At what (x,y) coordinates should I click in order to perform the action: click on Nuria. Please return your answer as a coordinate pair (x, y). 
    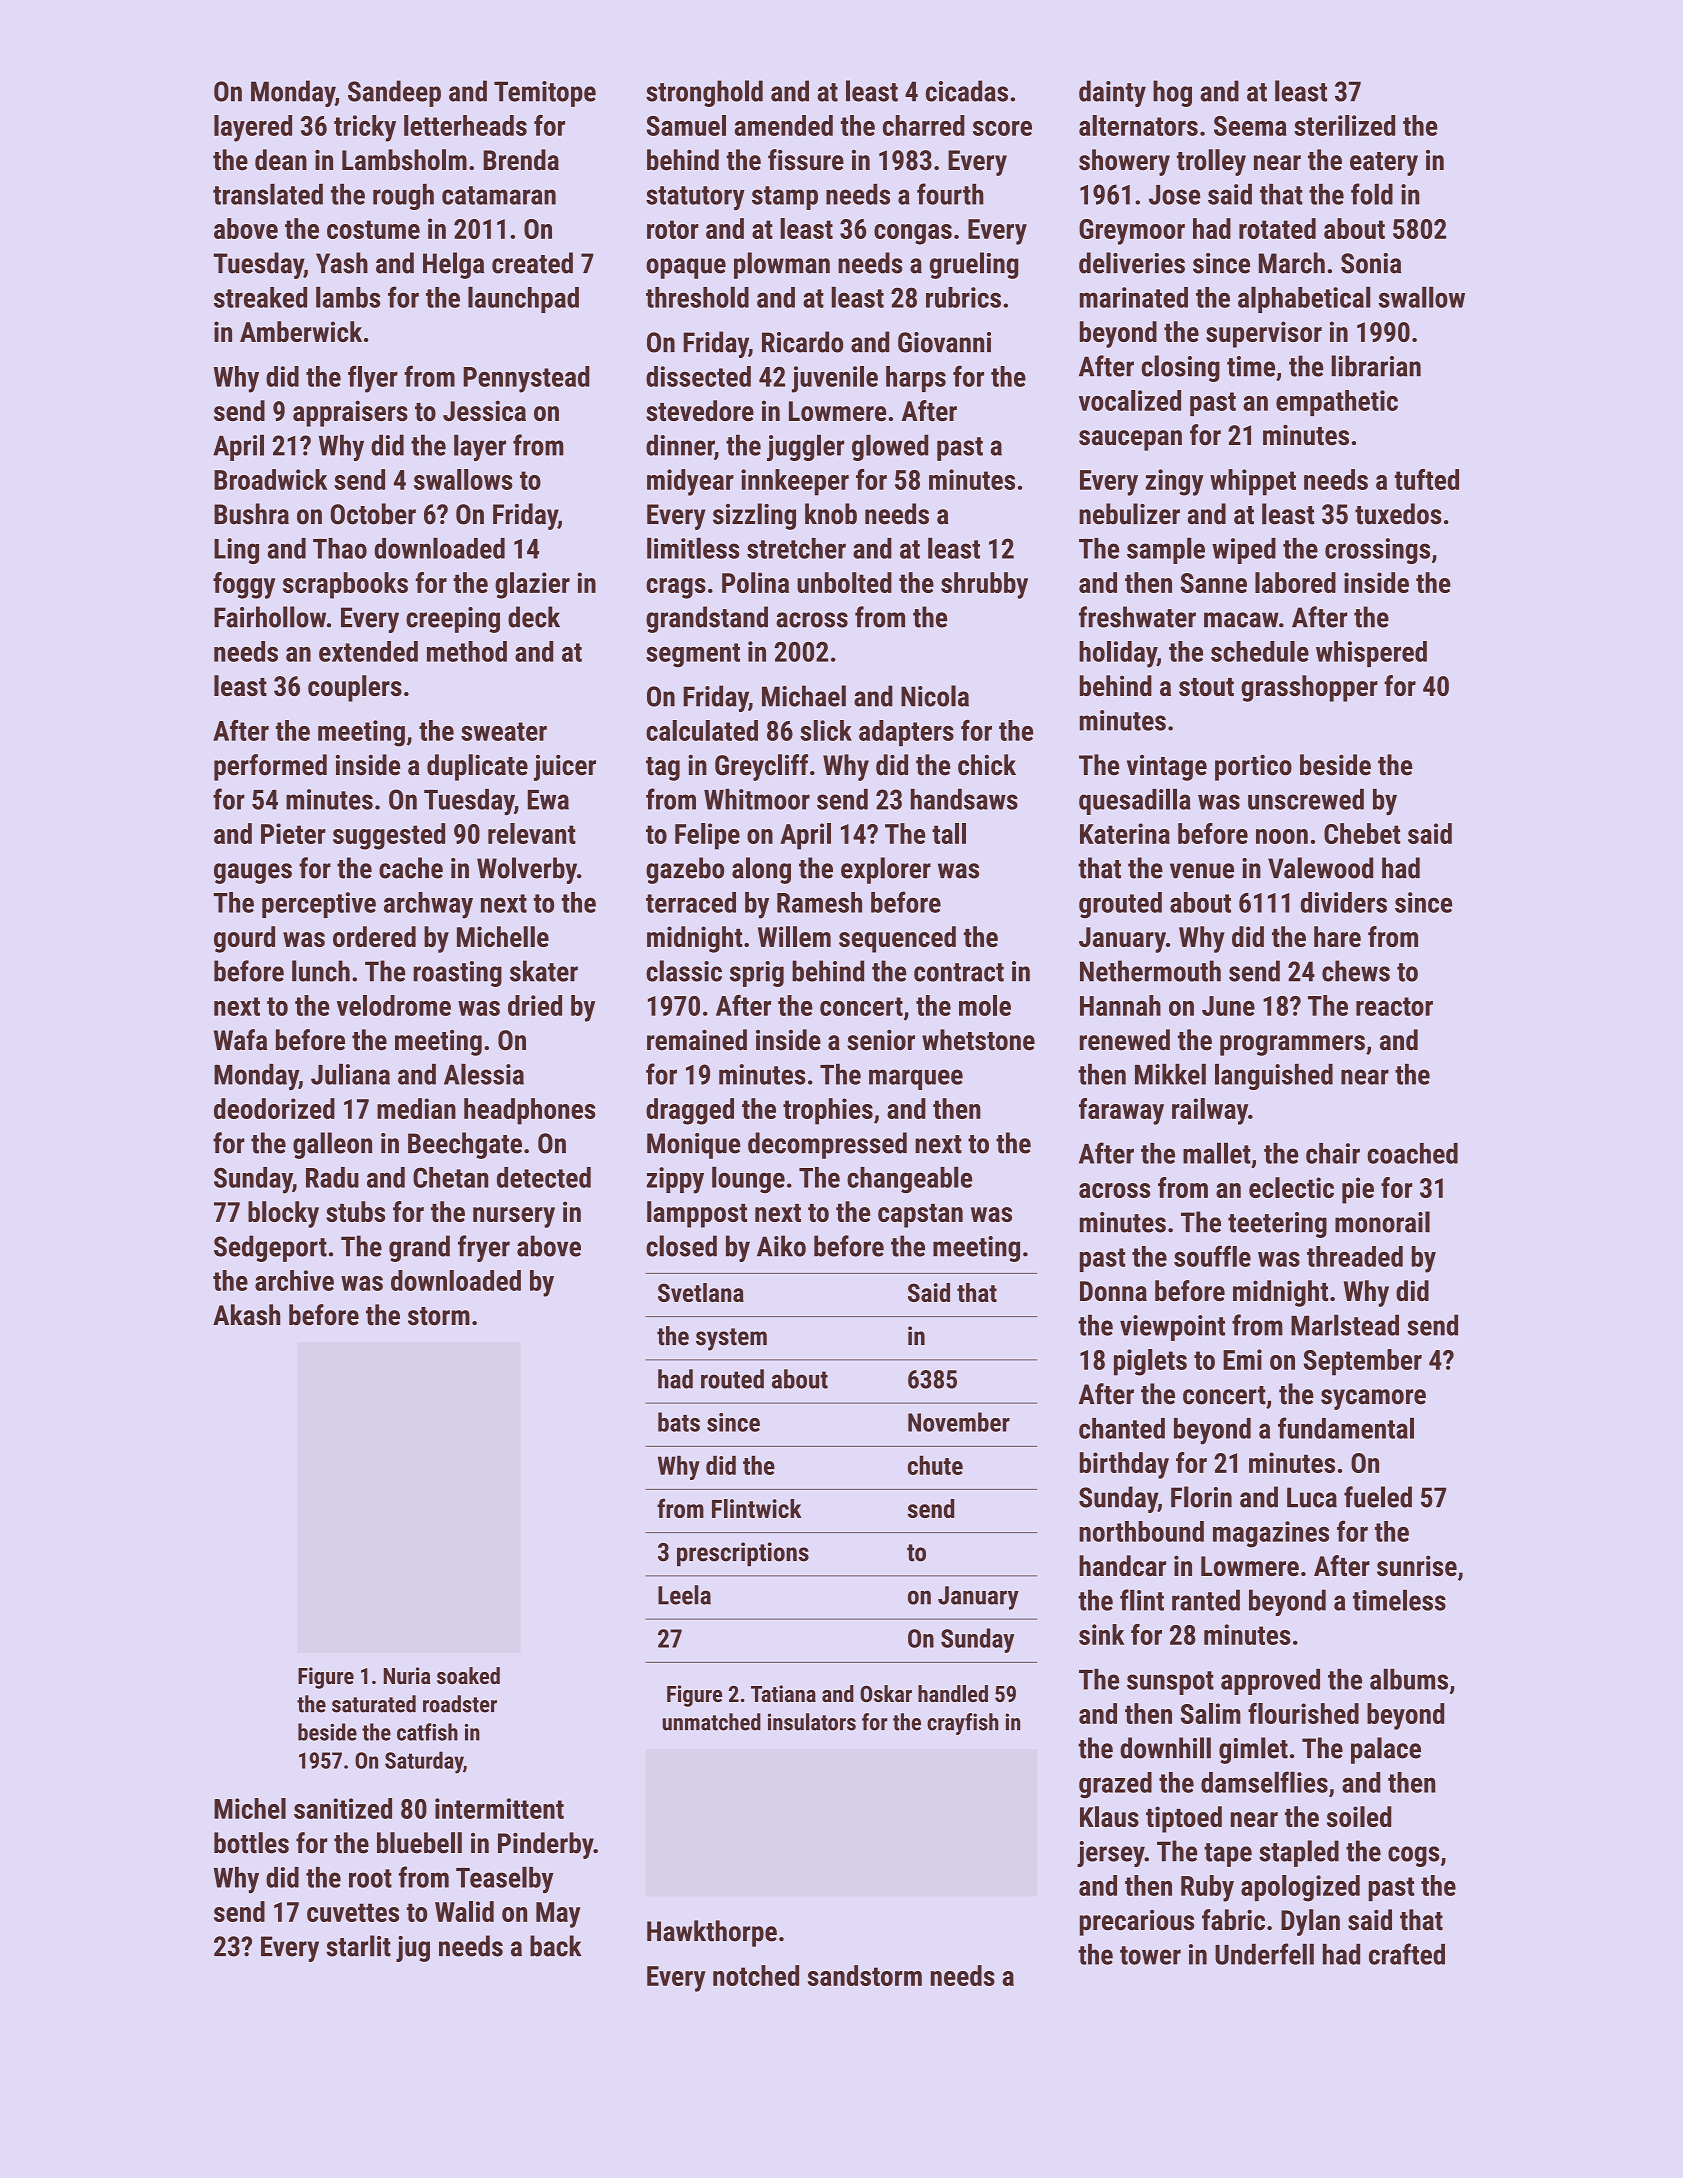
    Looking at the image, I should click on (407, 1675).
